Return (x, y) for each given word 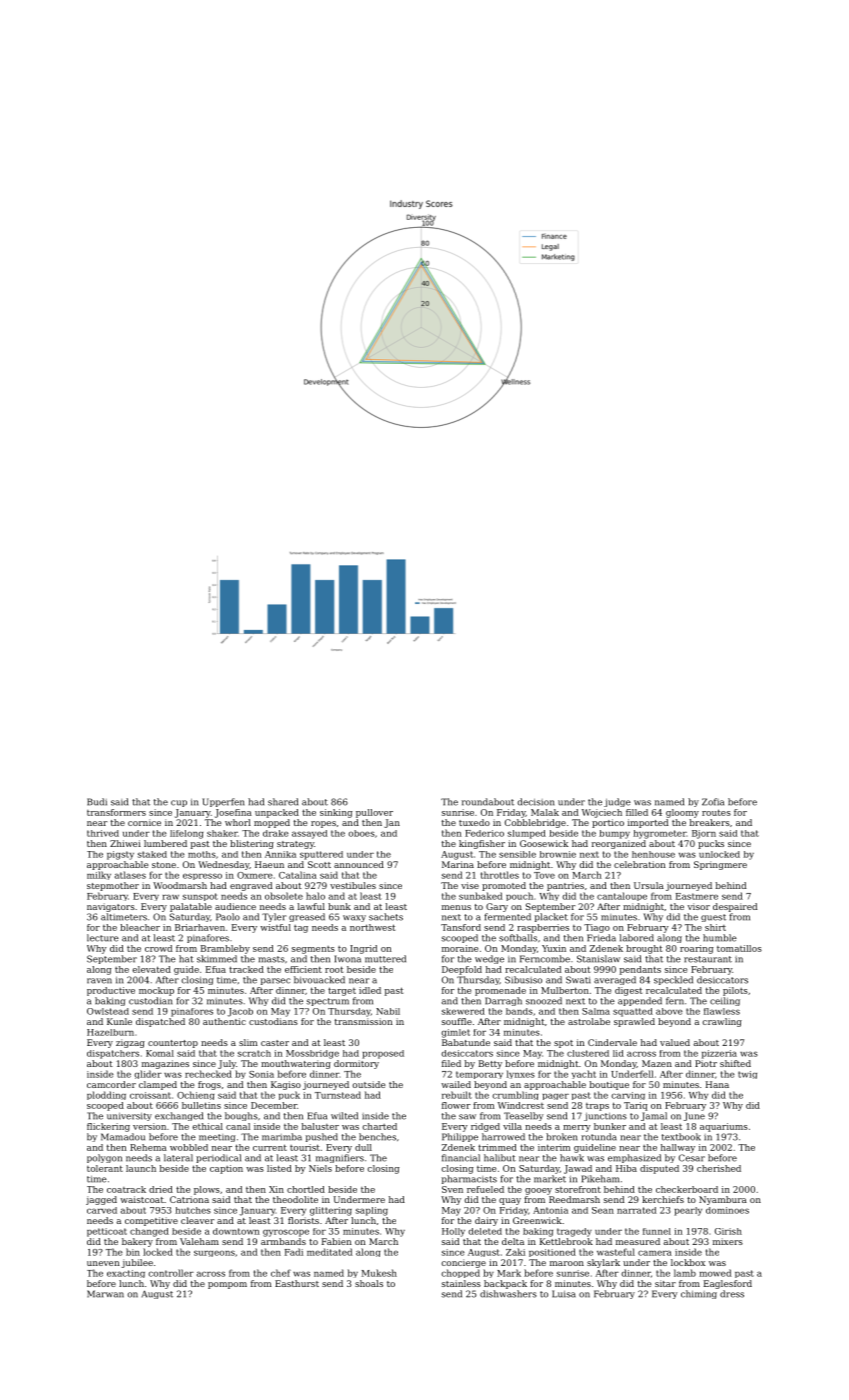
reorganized (619, 844)
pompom (227, 1285)
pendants (640, 970)
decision (536, 802)
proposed (383, 1054)
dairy (486, 1221)
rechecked (208, 1074)
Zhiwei (125, 843)
